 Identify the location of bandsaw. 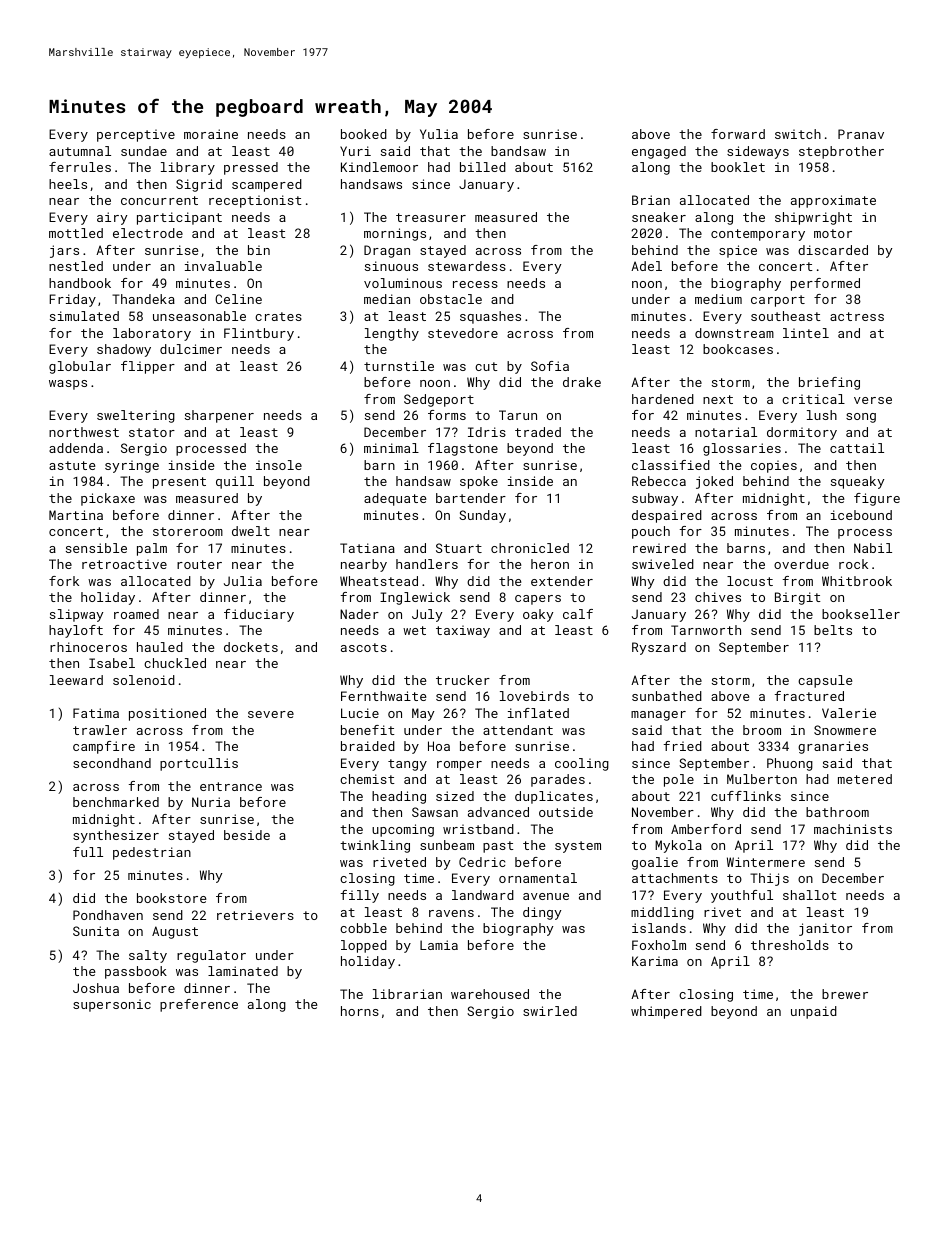
(518, 151).
